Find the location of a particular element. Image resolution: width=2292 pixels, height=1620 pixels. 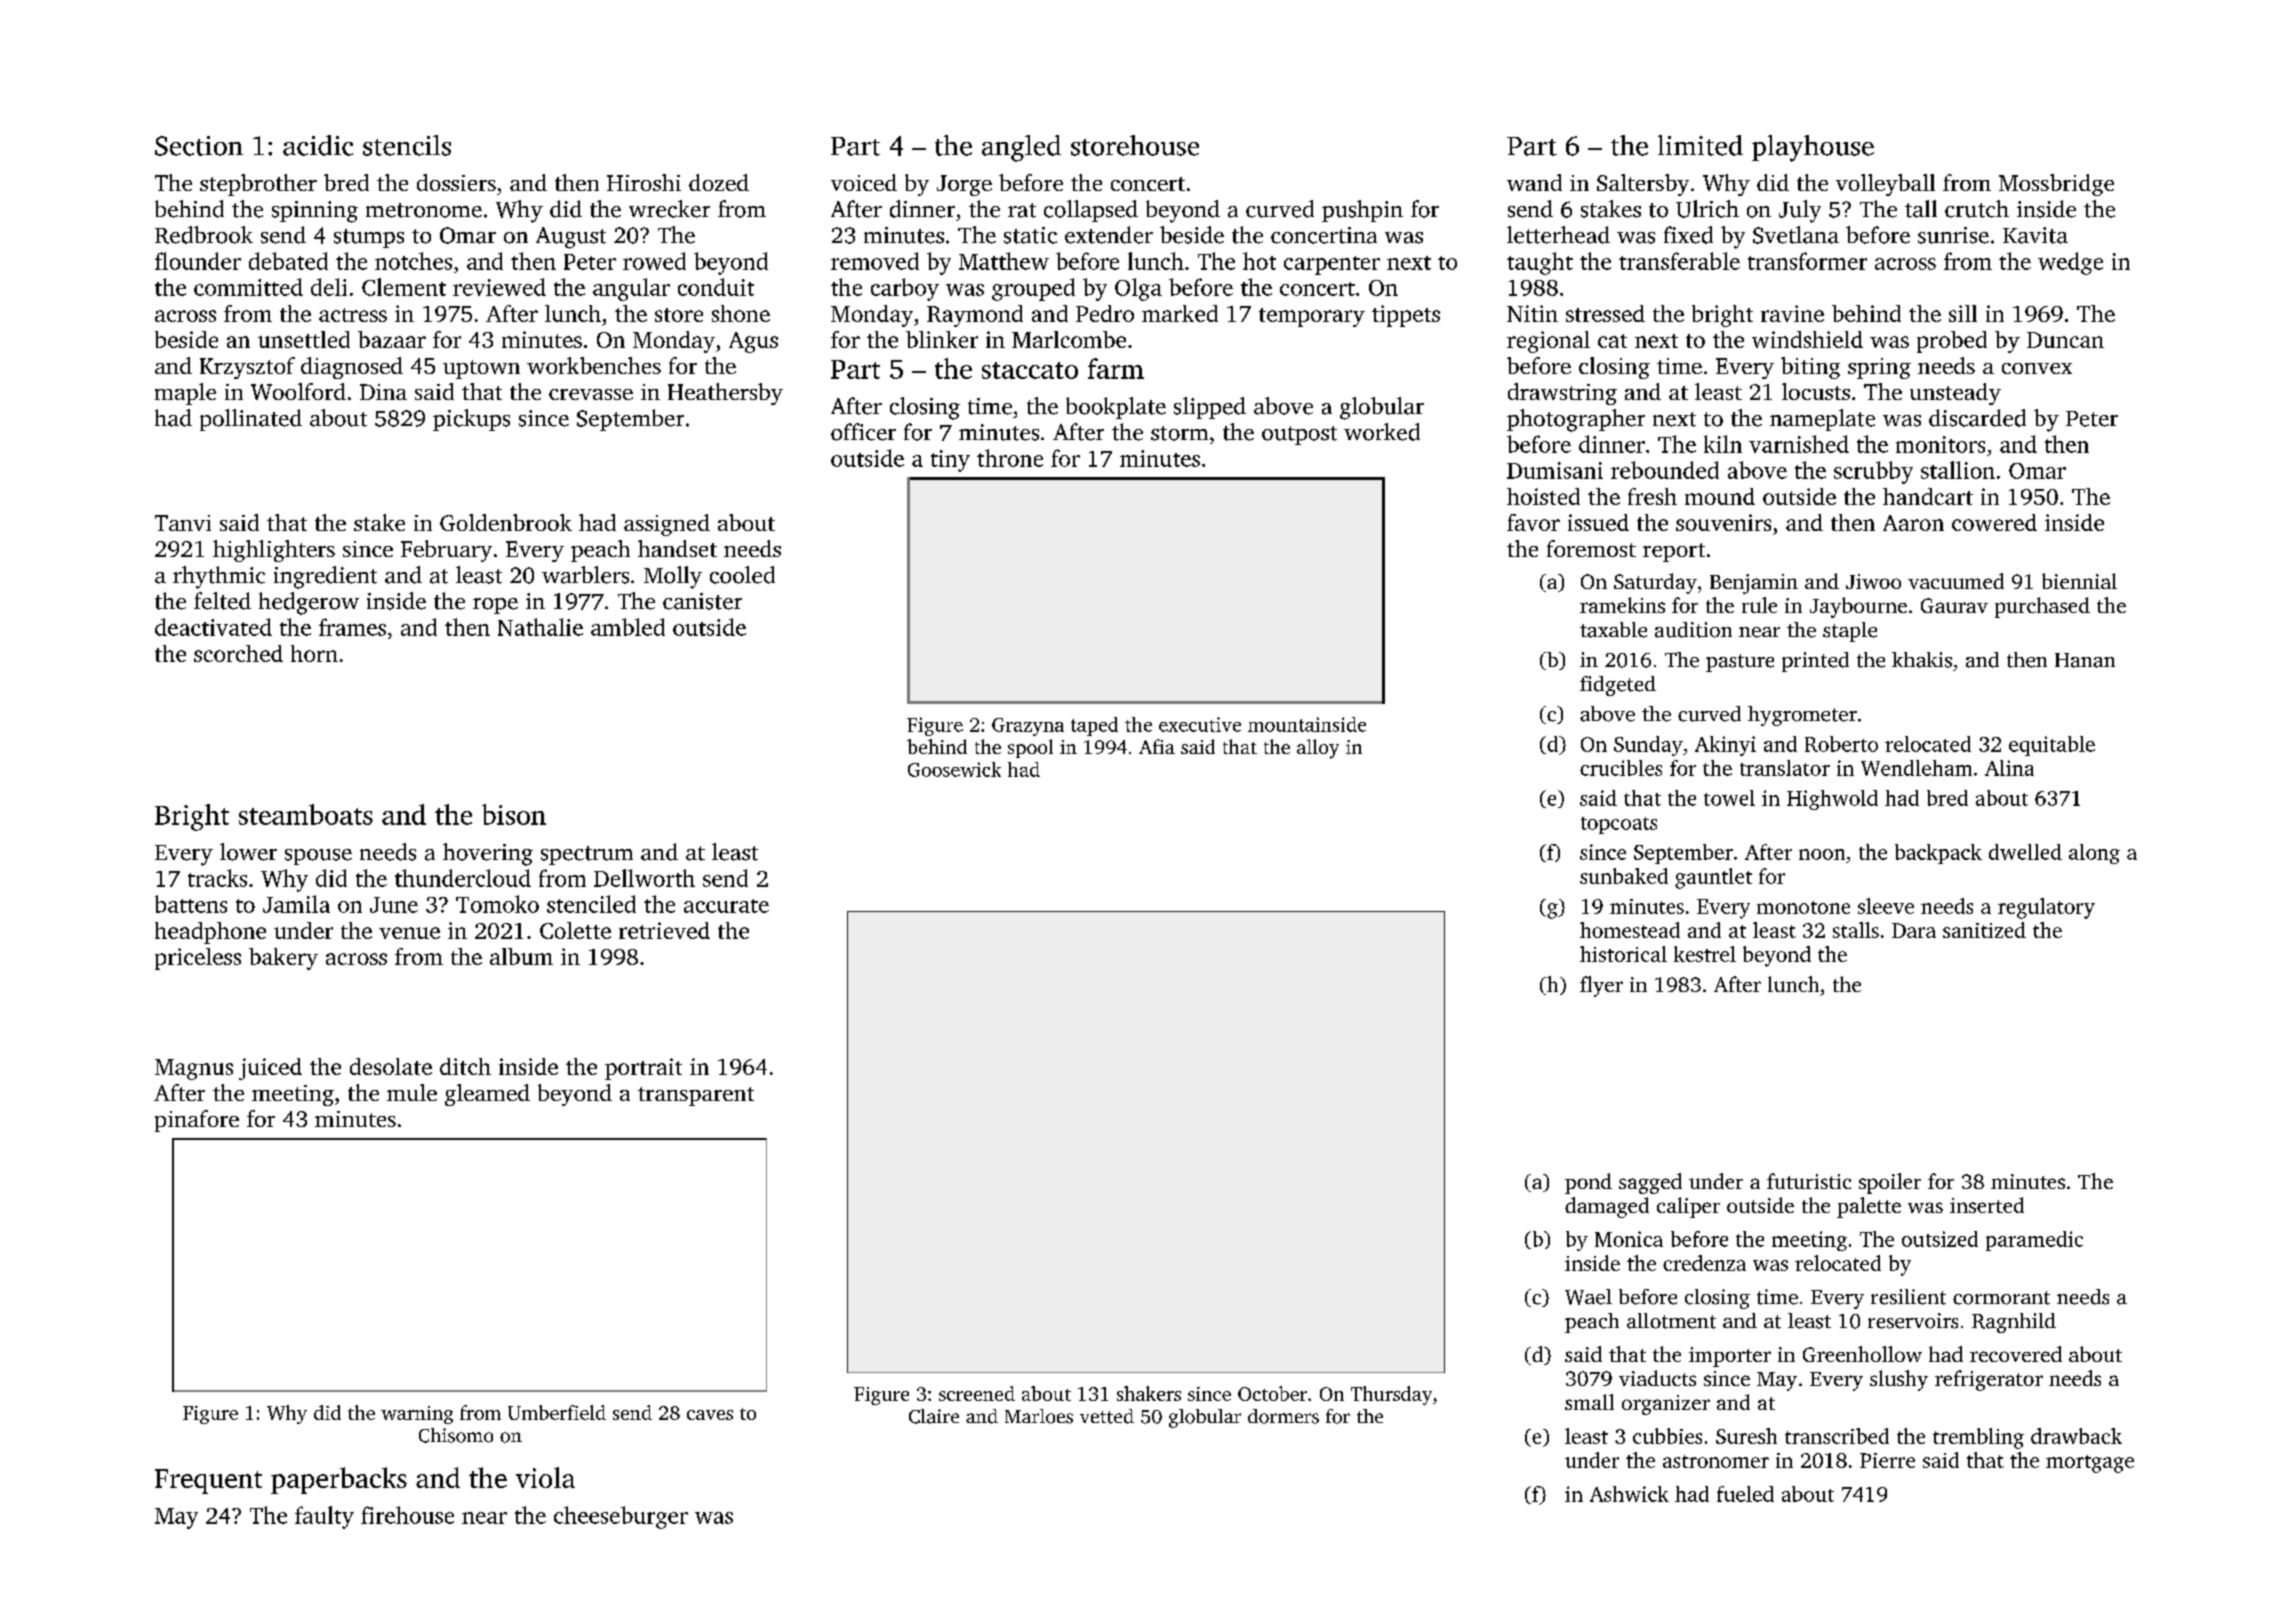

faulty is located at coordinates (324, 1517).
